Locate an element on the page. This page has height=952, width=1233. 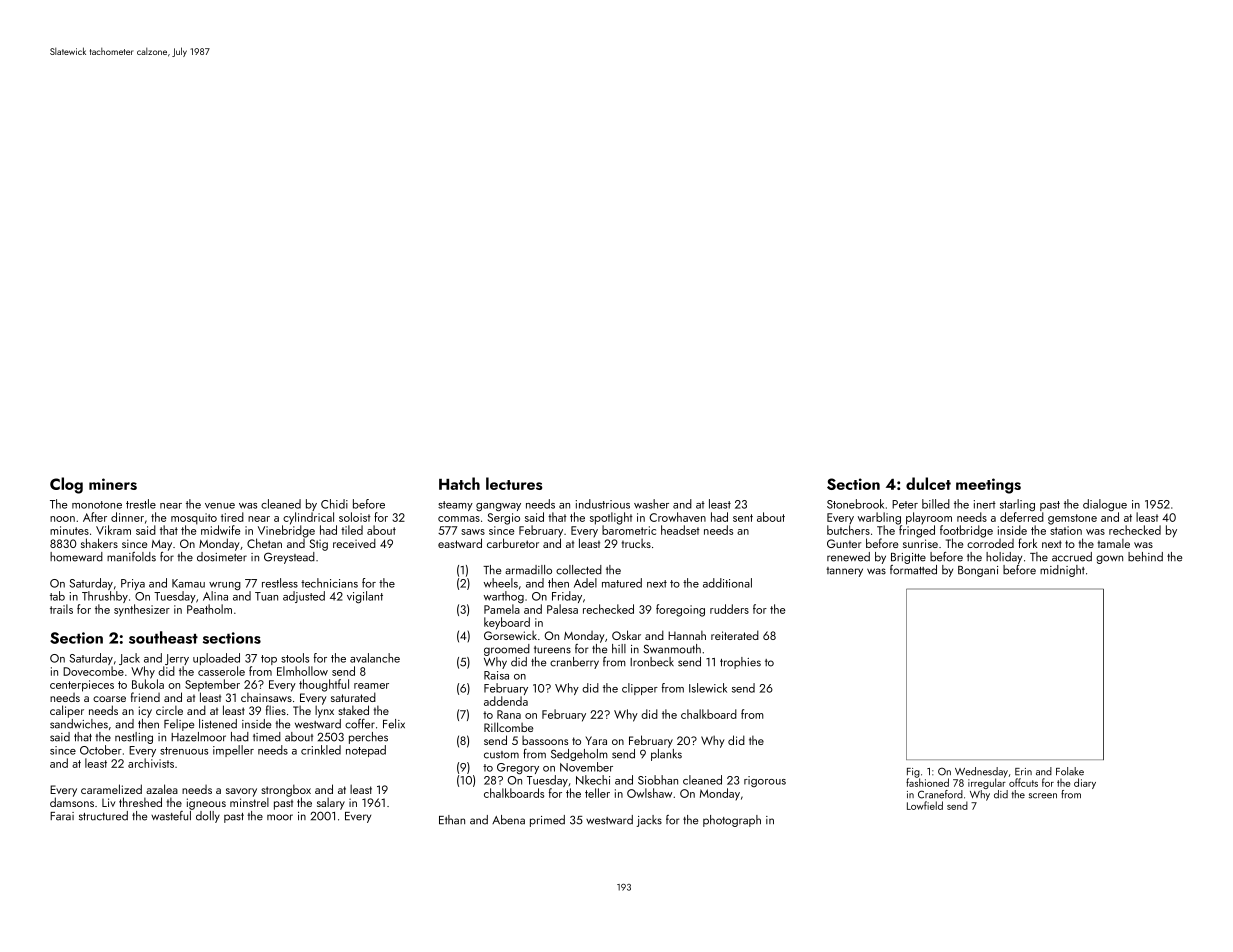
Hatch is located at coordinates (459, 483).
